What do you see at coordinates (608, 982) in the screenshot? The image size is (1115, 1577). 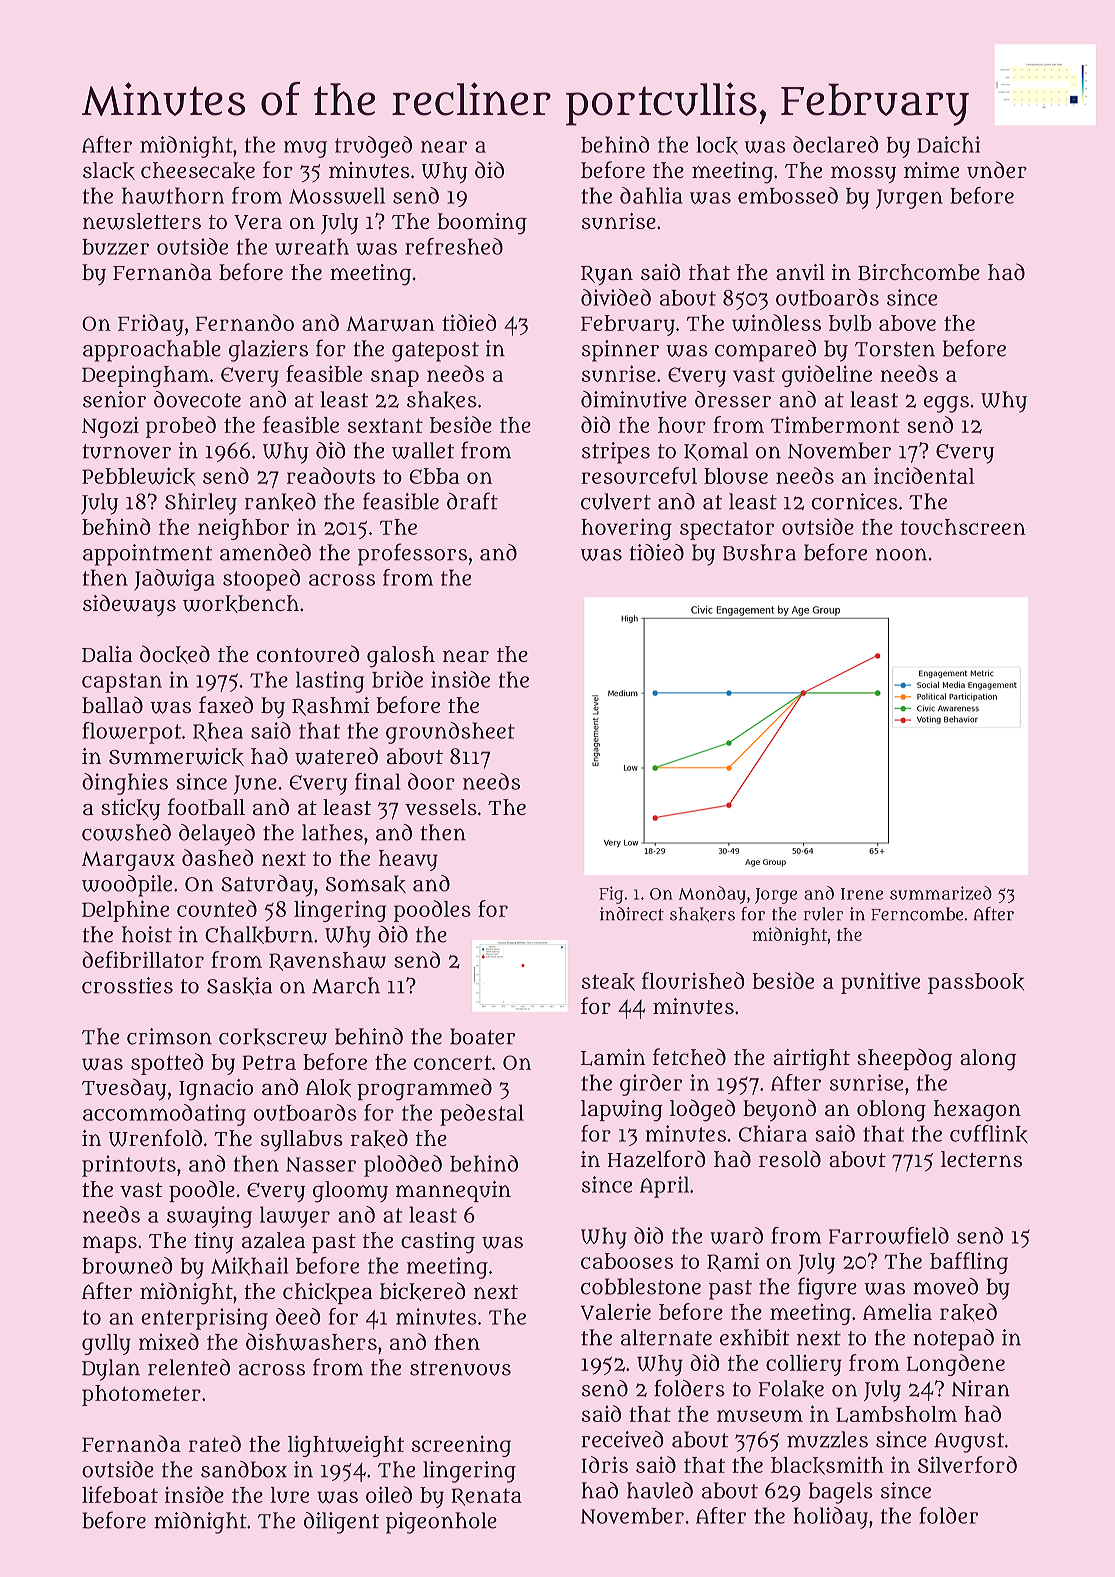 I see `steak` at bounding box center [608, 982].
